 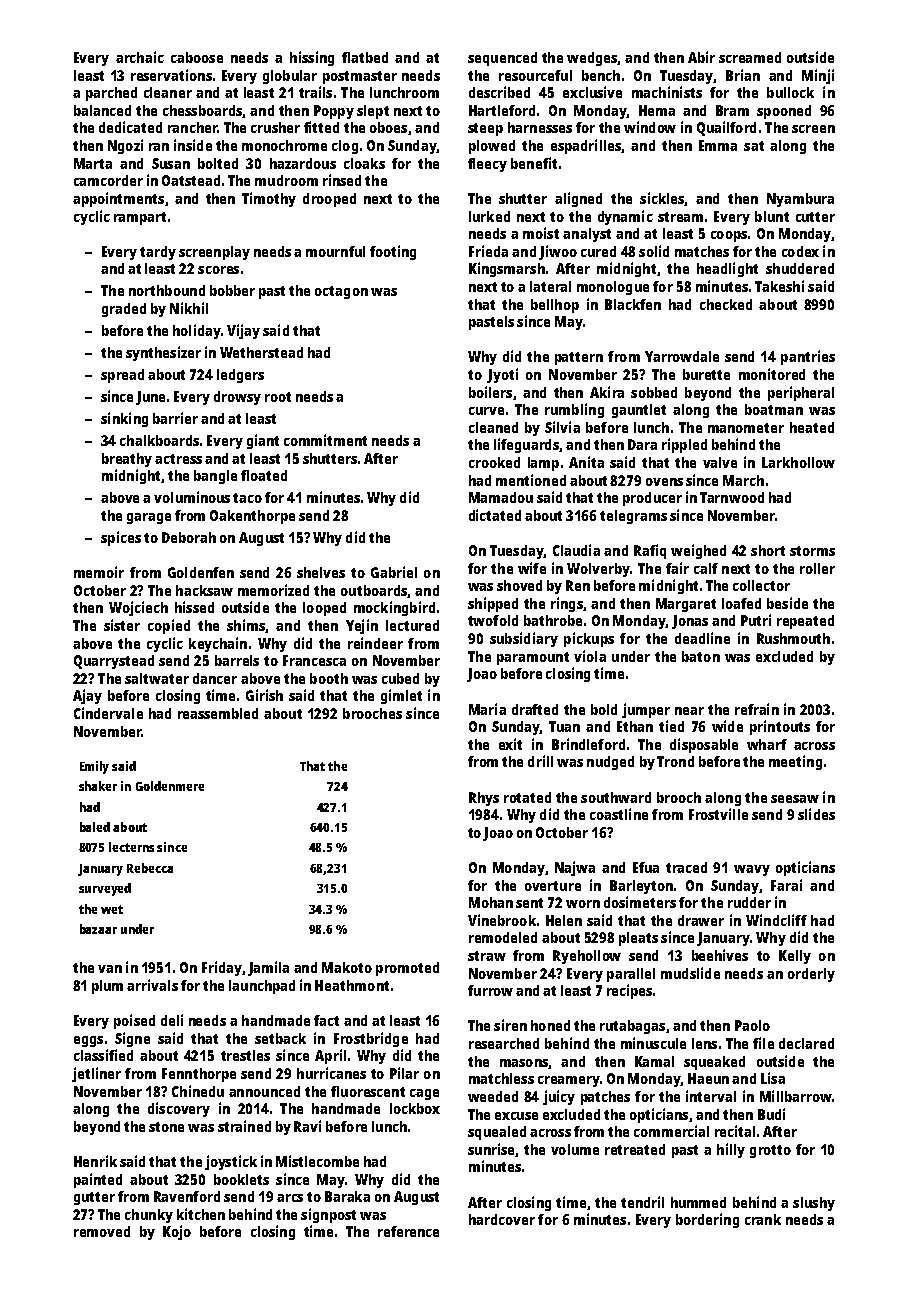 I want to click on reference, so click(x=408, y=1231).
